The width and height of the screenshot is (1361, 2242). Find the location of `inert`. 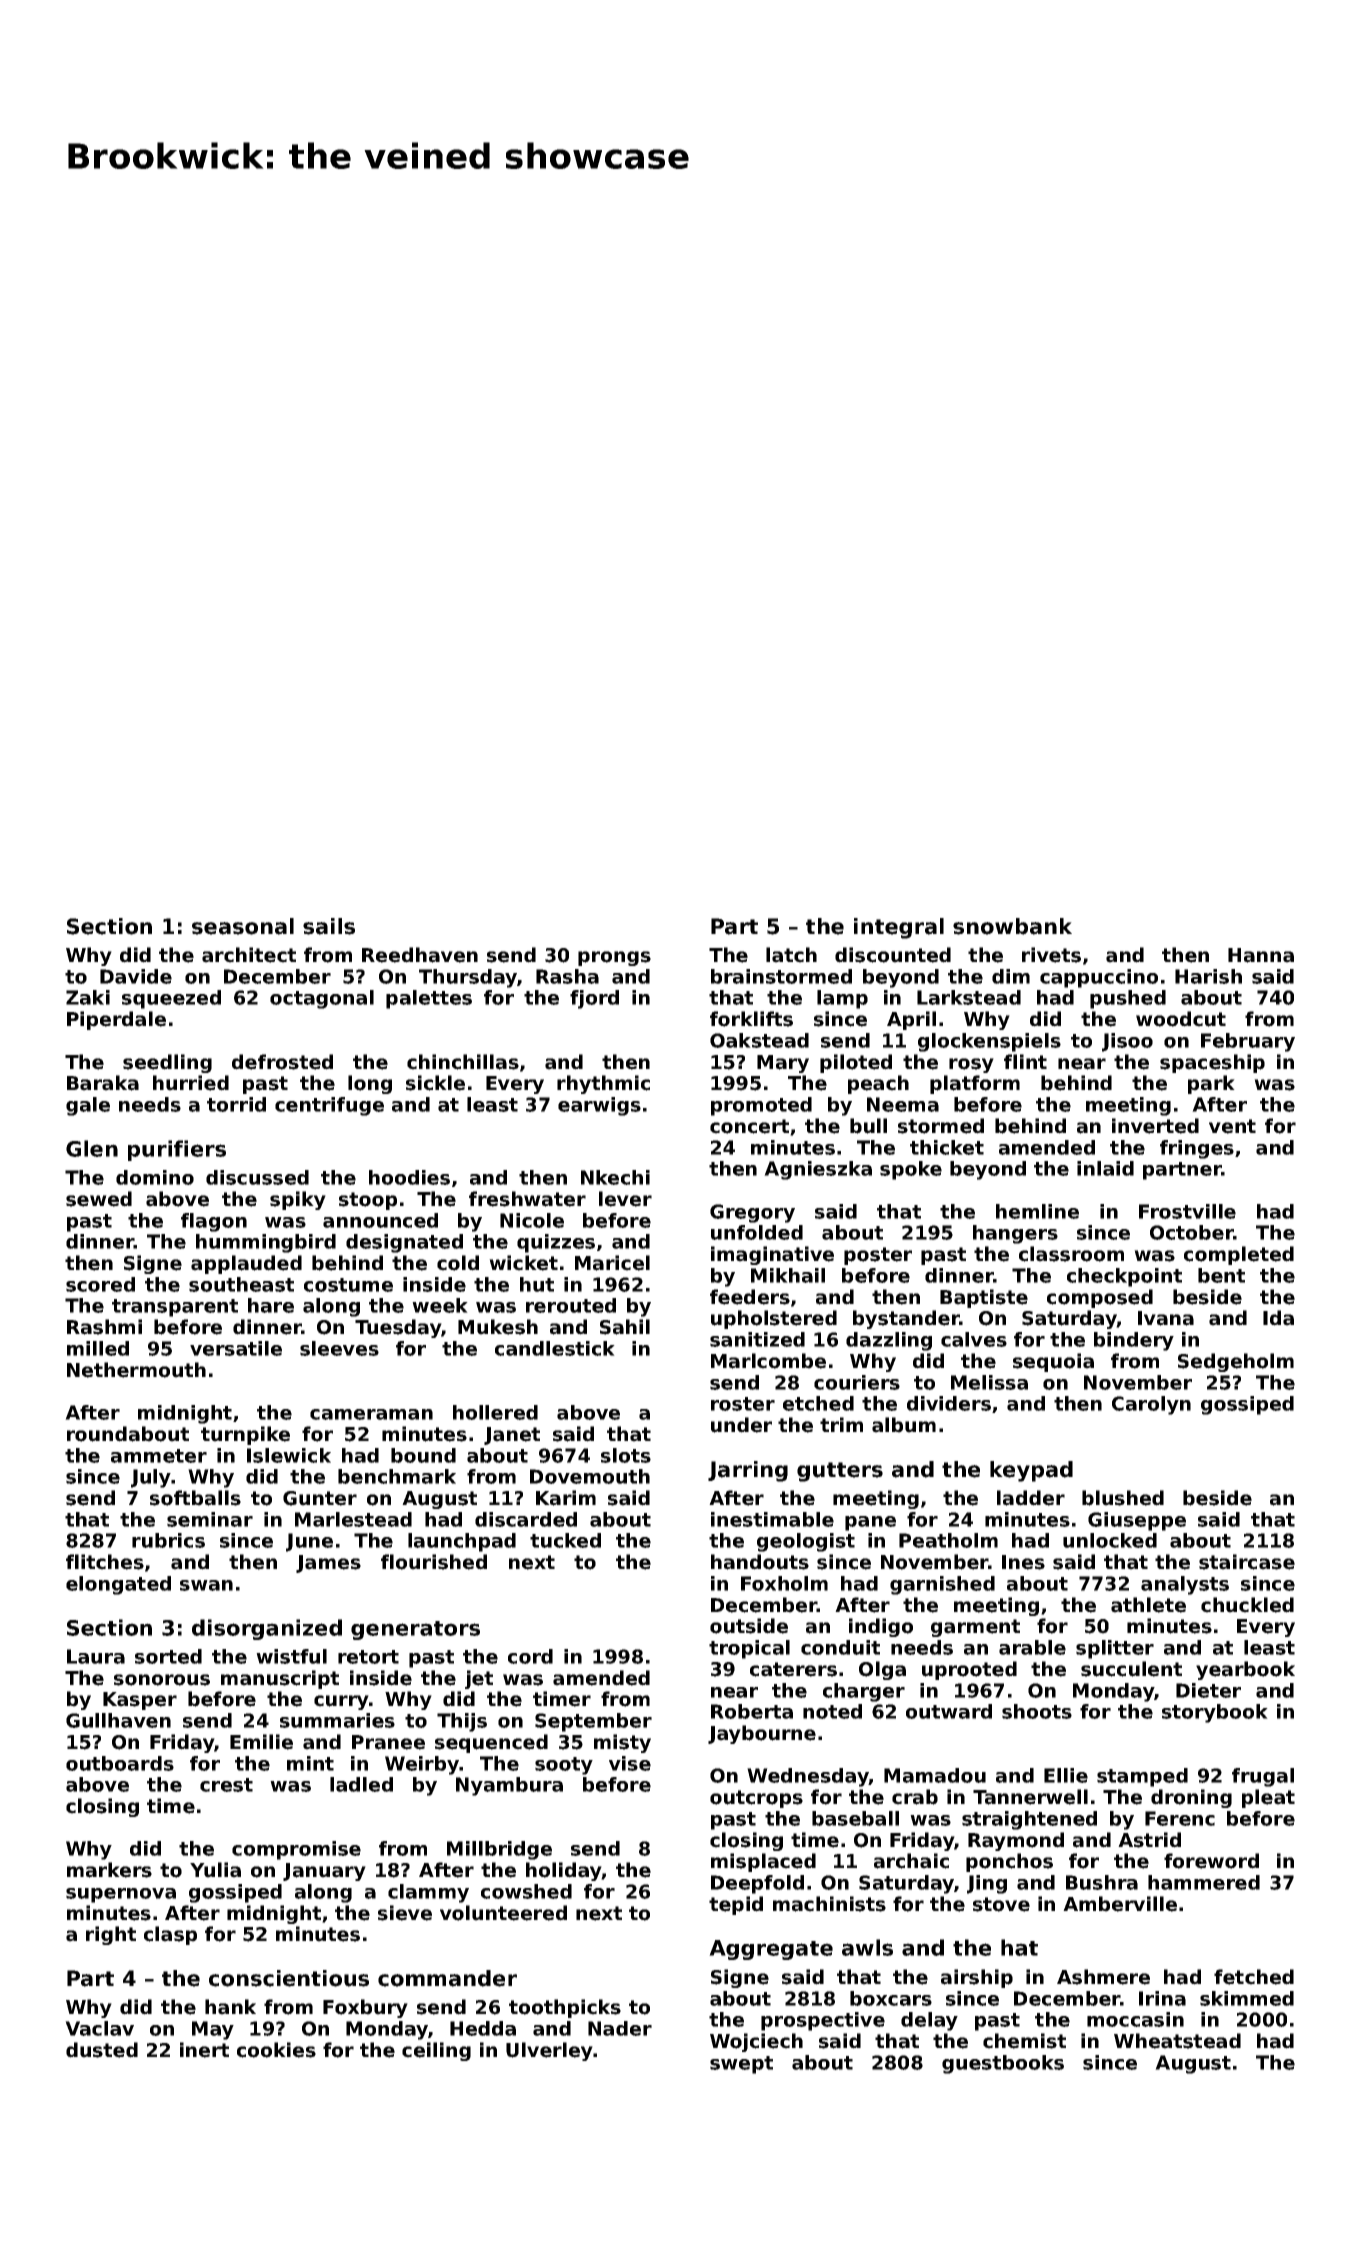

inert is located at coordinates (204, 2050).
